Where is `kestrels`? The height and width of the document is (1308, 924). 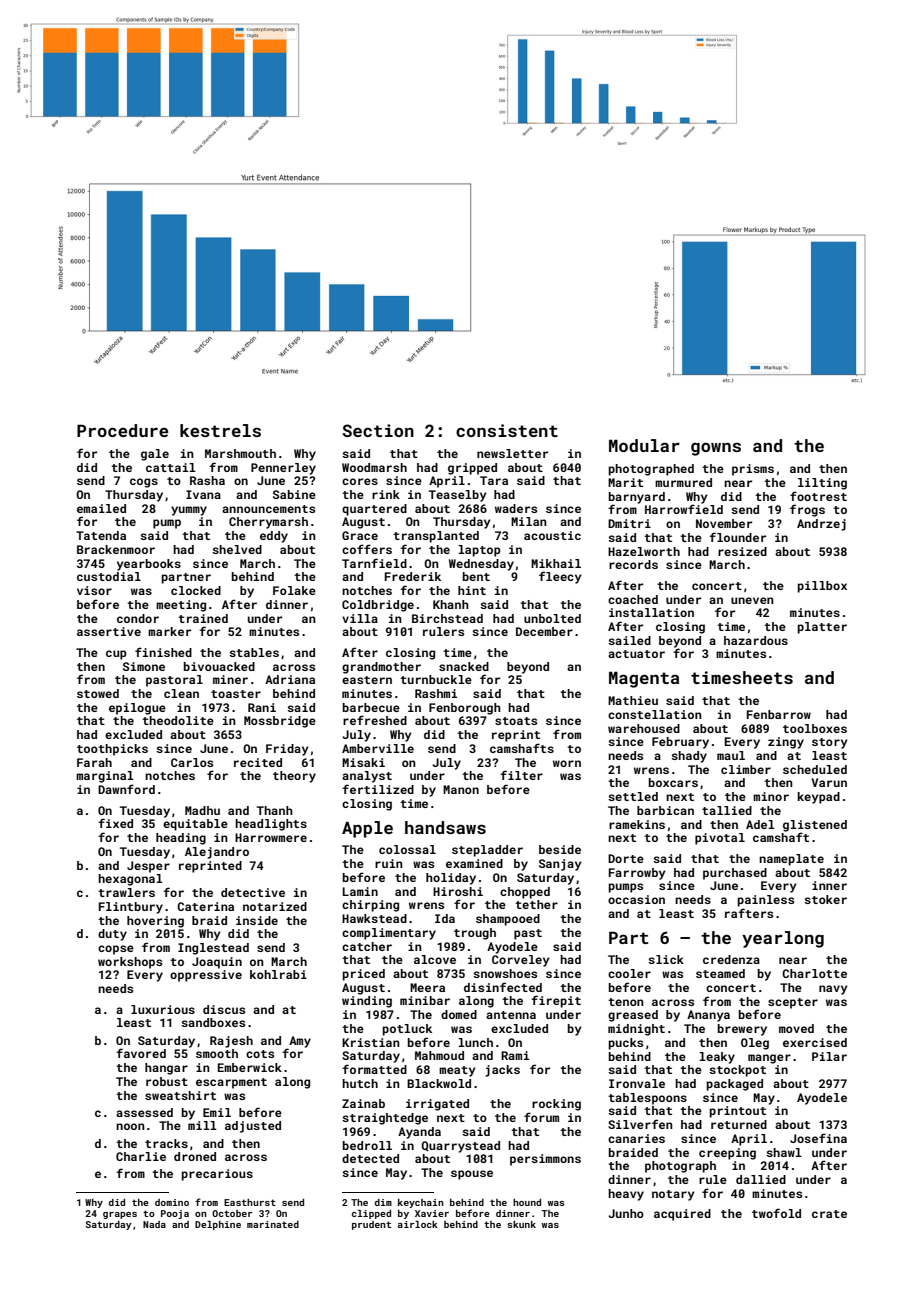 kestrels is located at coordinates (220, 430).
